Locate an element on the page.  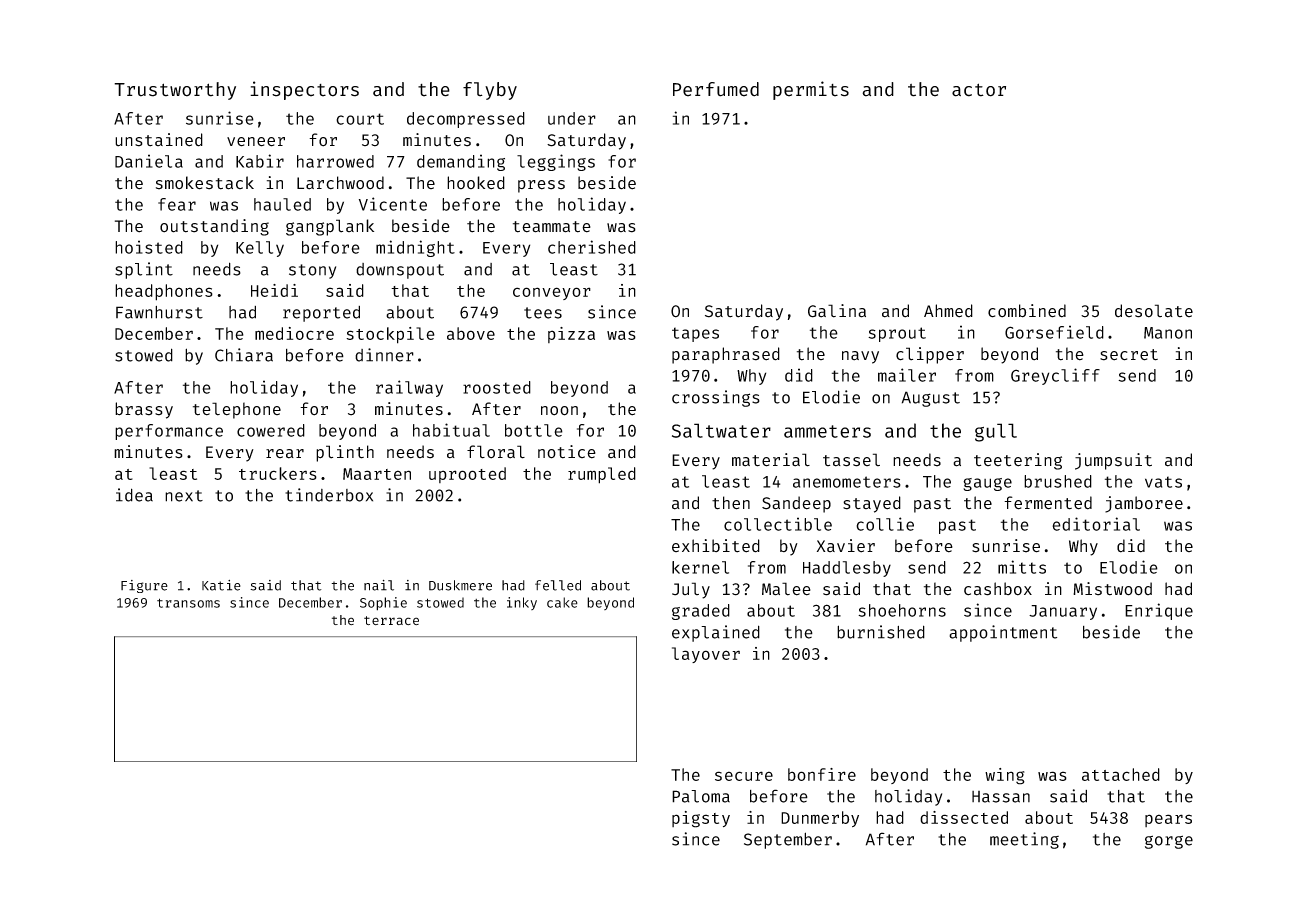
cake is located at coordinates (562, 602).
